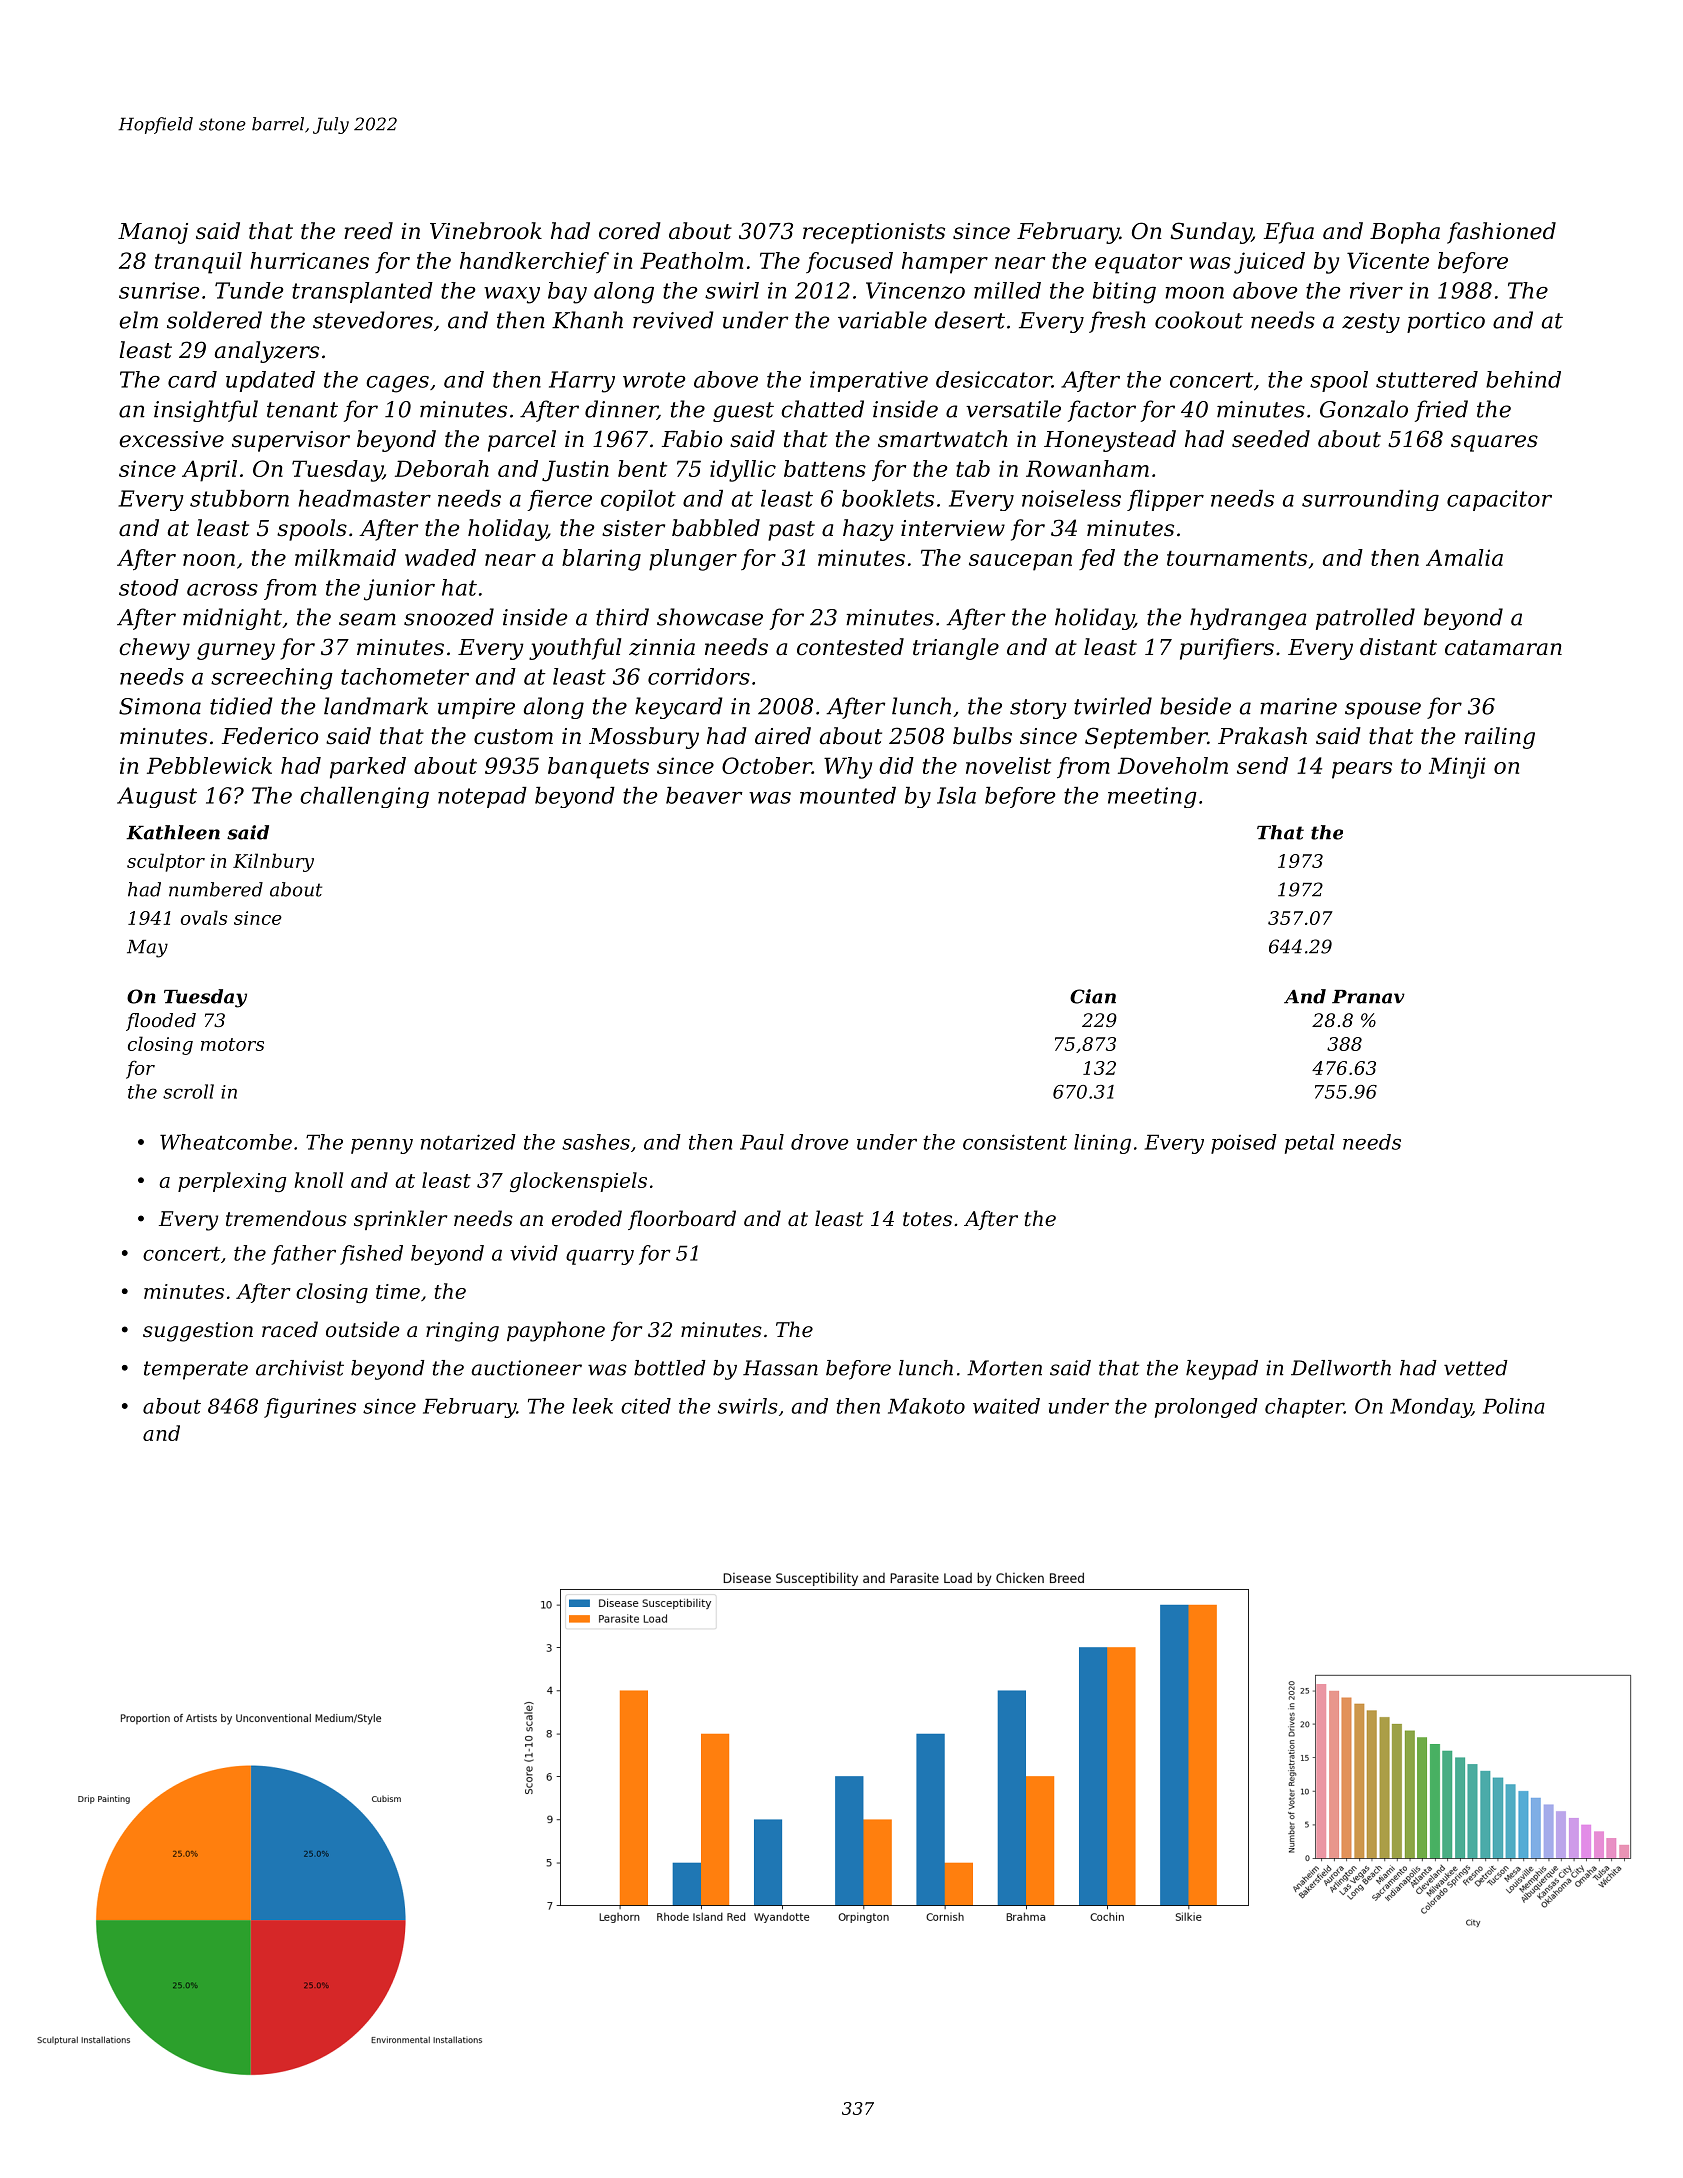 This screenshot has height=2178, width=1683. What do you see at coordinates (762, 1142) in the screenshot?
I see `Paul` at bounding box center [762, 1142].
